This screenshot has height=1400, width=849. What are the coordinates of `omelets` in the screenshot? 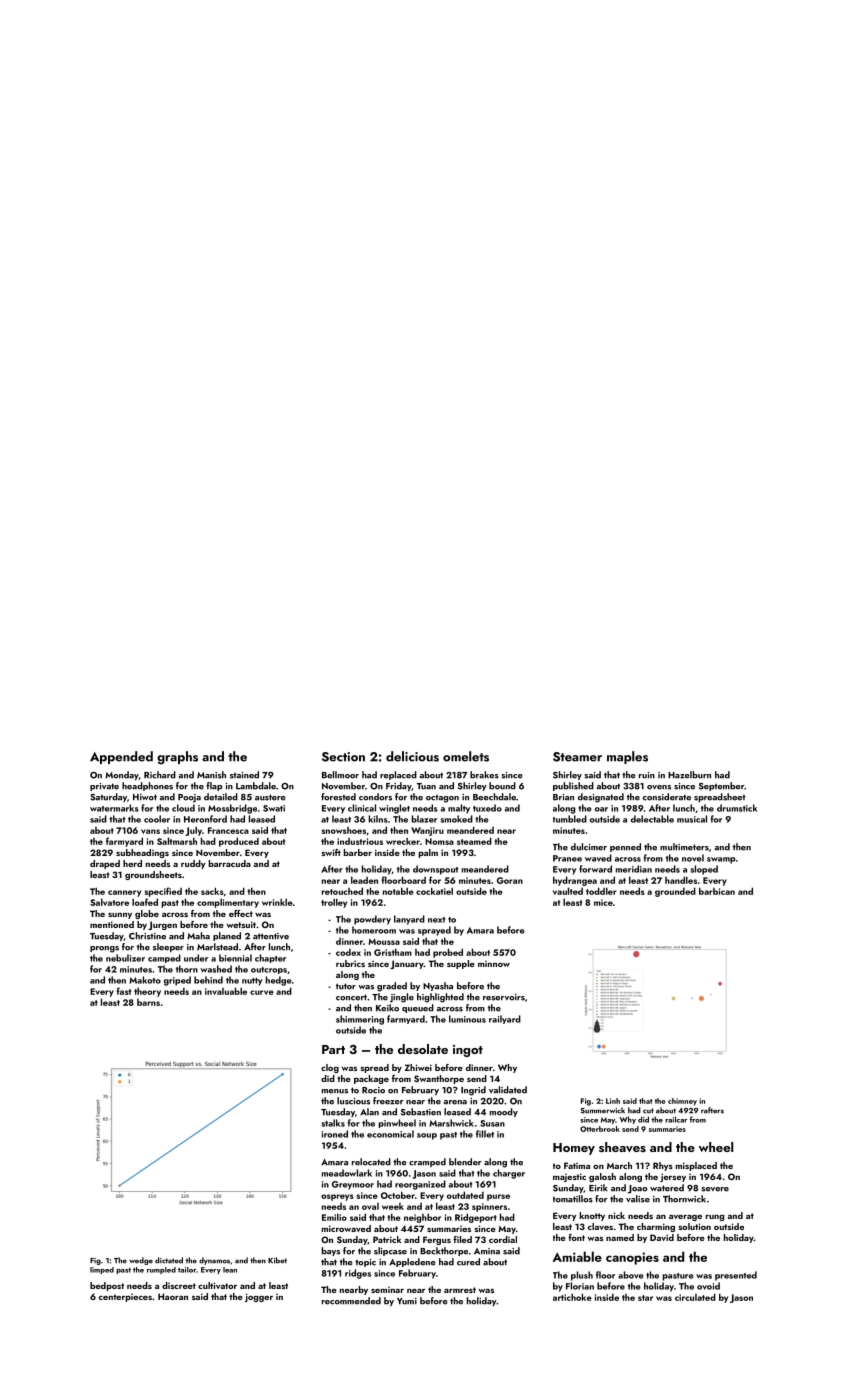 It's located at (466, 756).
